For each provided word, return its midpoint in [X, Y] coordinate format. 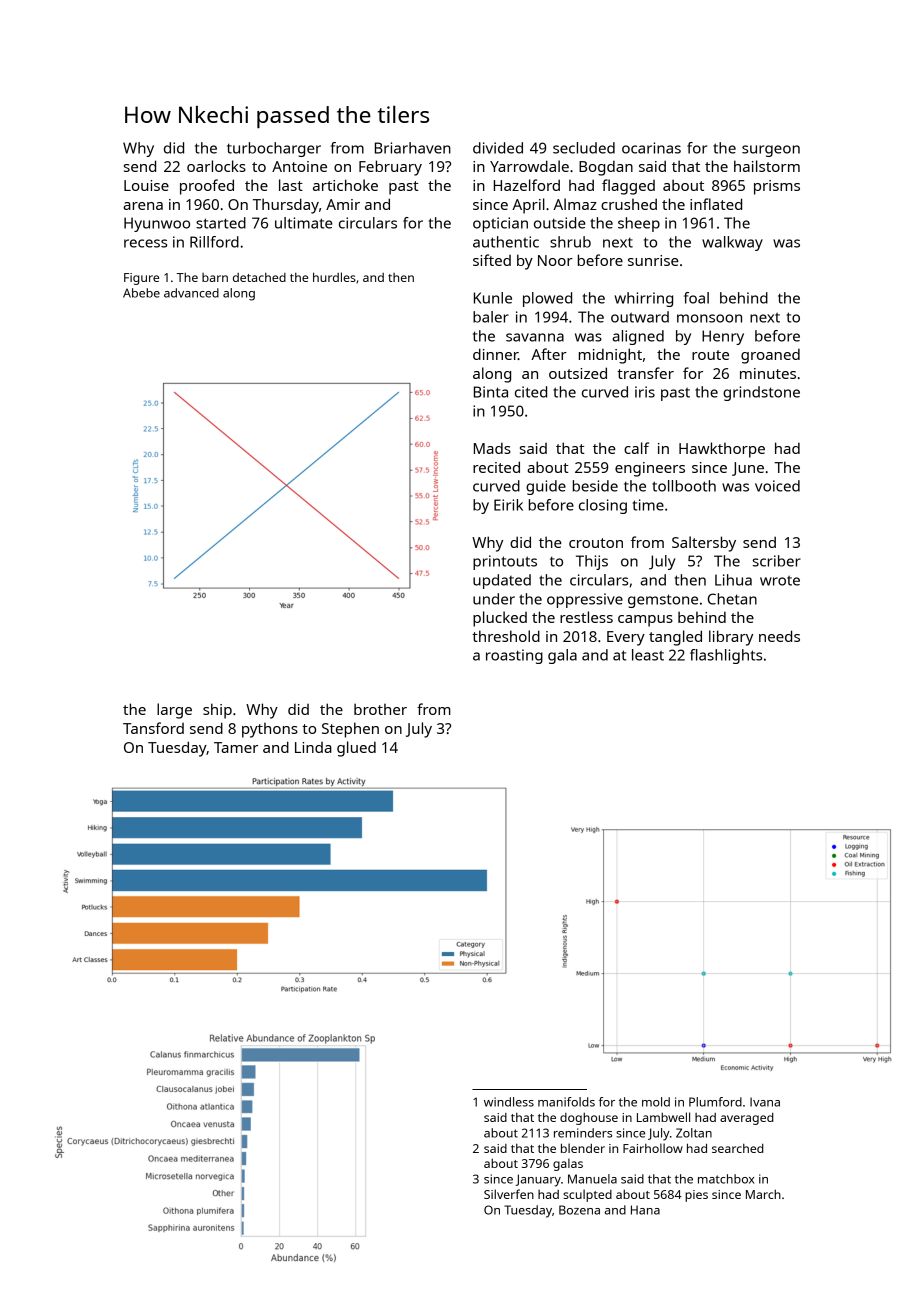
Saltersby [704, 544]
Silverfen [509, 1194]
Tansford [153, 728]
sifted [492, 260]
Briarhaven [413, 148]
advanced [191, 293]
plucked [500, 619]
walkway [732, 243]
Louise [146, 185]
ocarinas [651, 148]
